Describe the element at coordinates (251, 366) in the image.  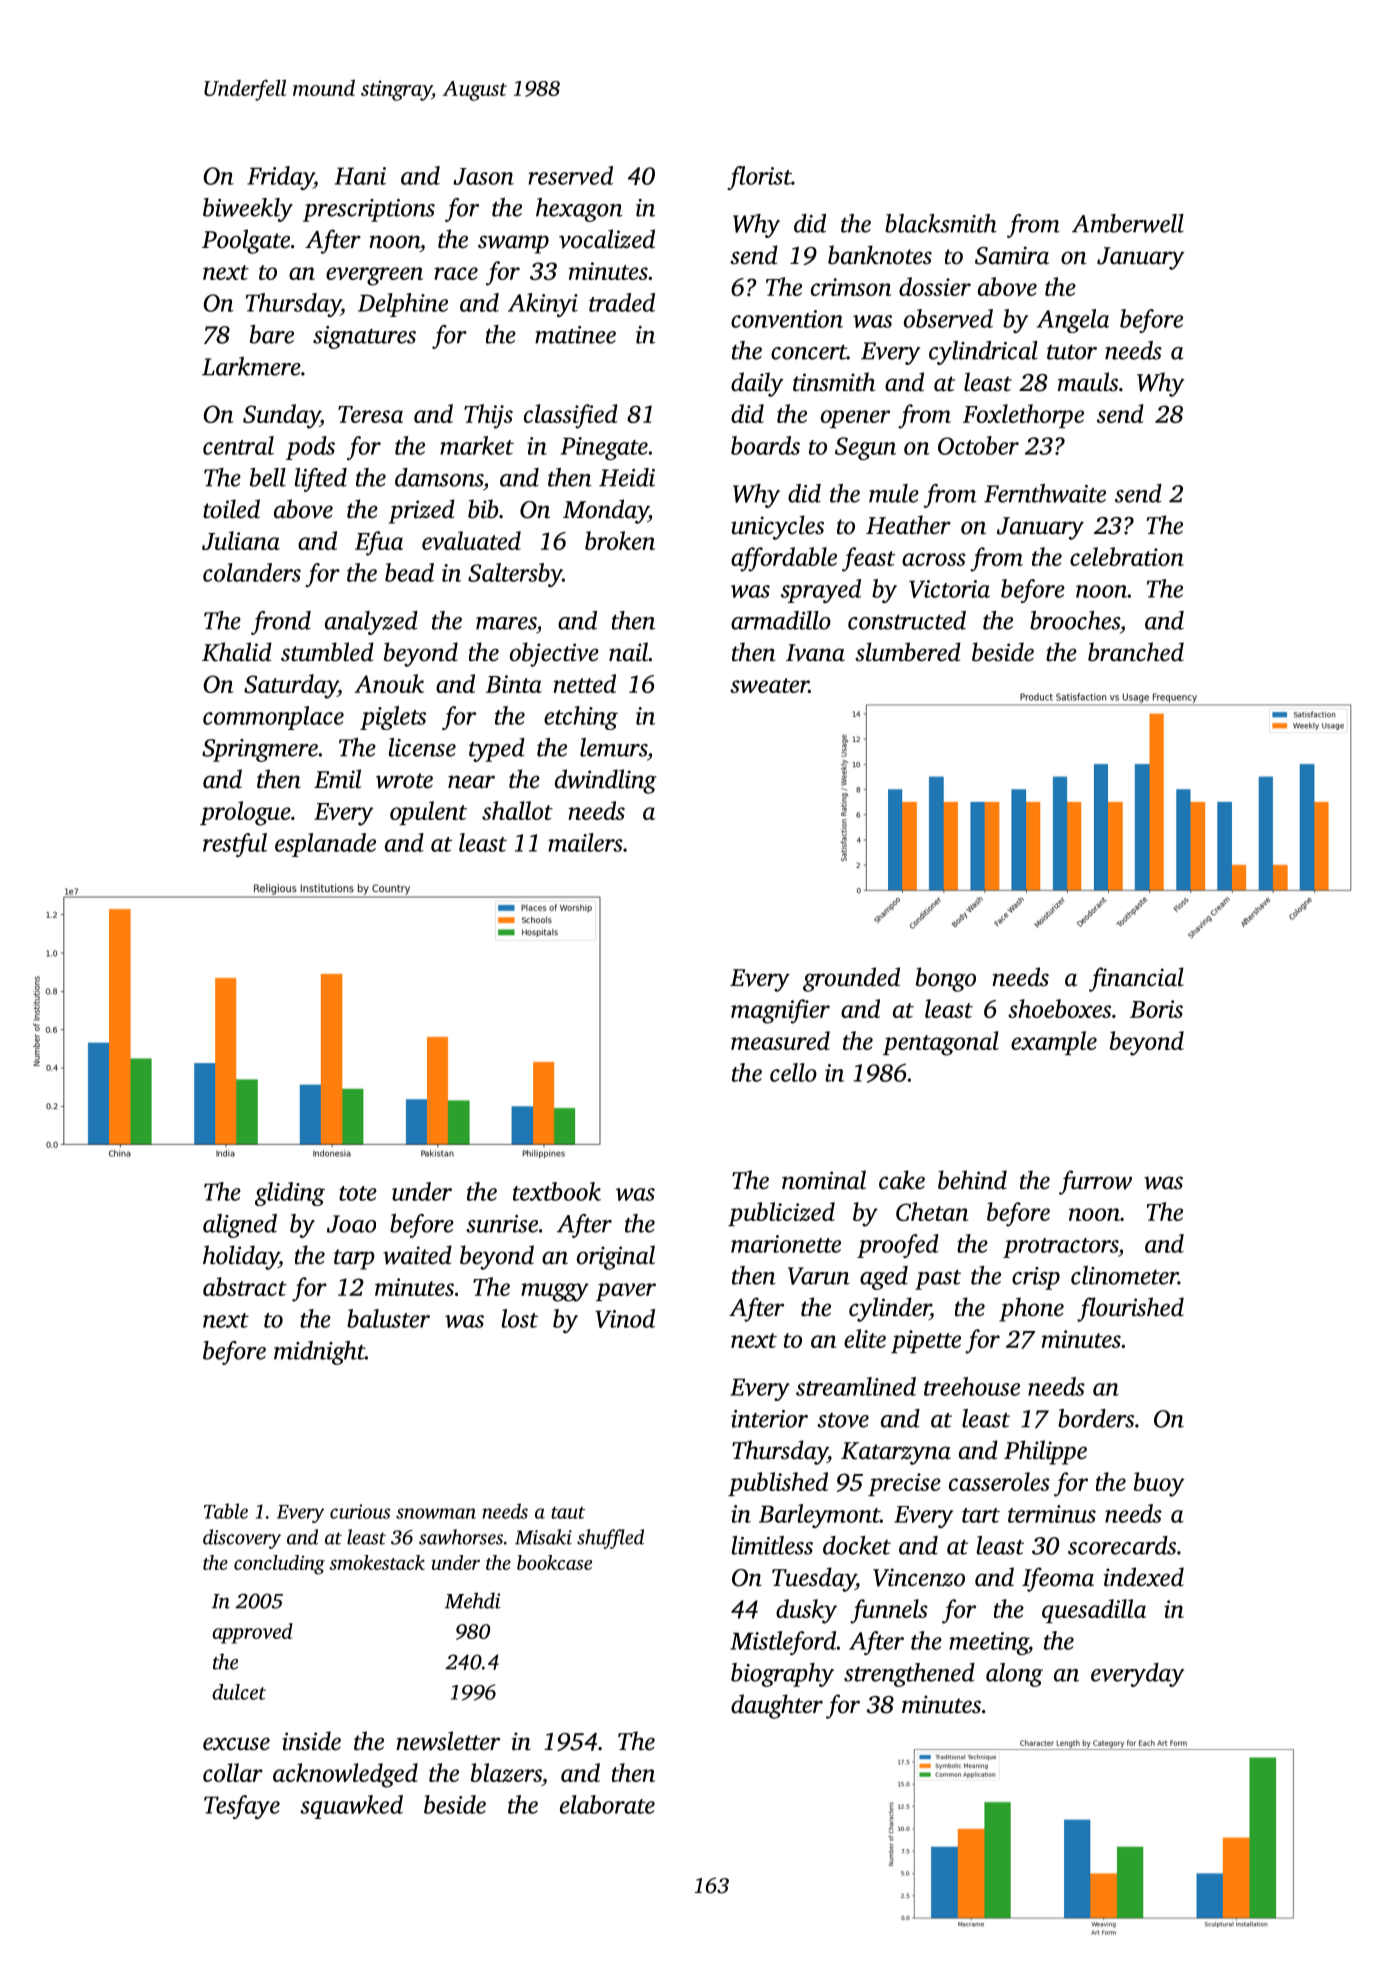
I see `Larkmere` at that location.
